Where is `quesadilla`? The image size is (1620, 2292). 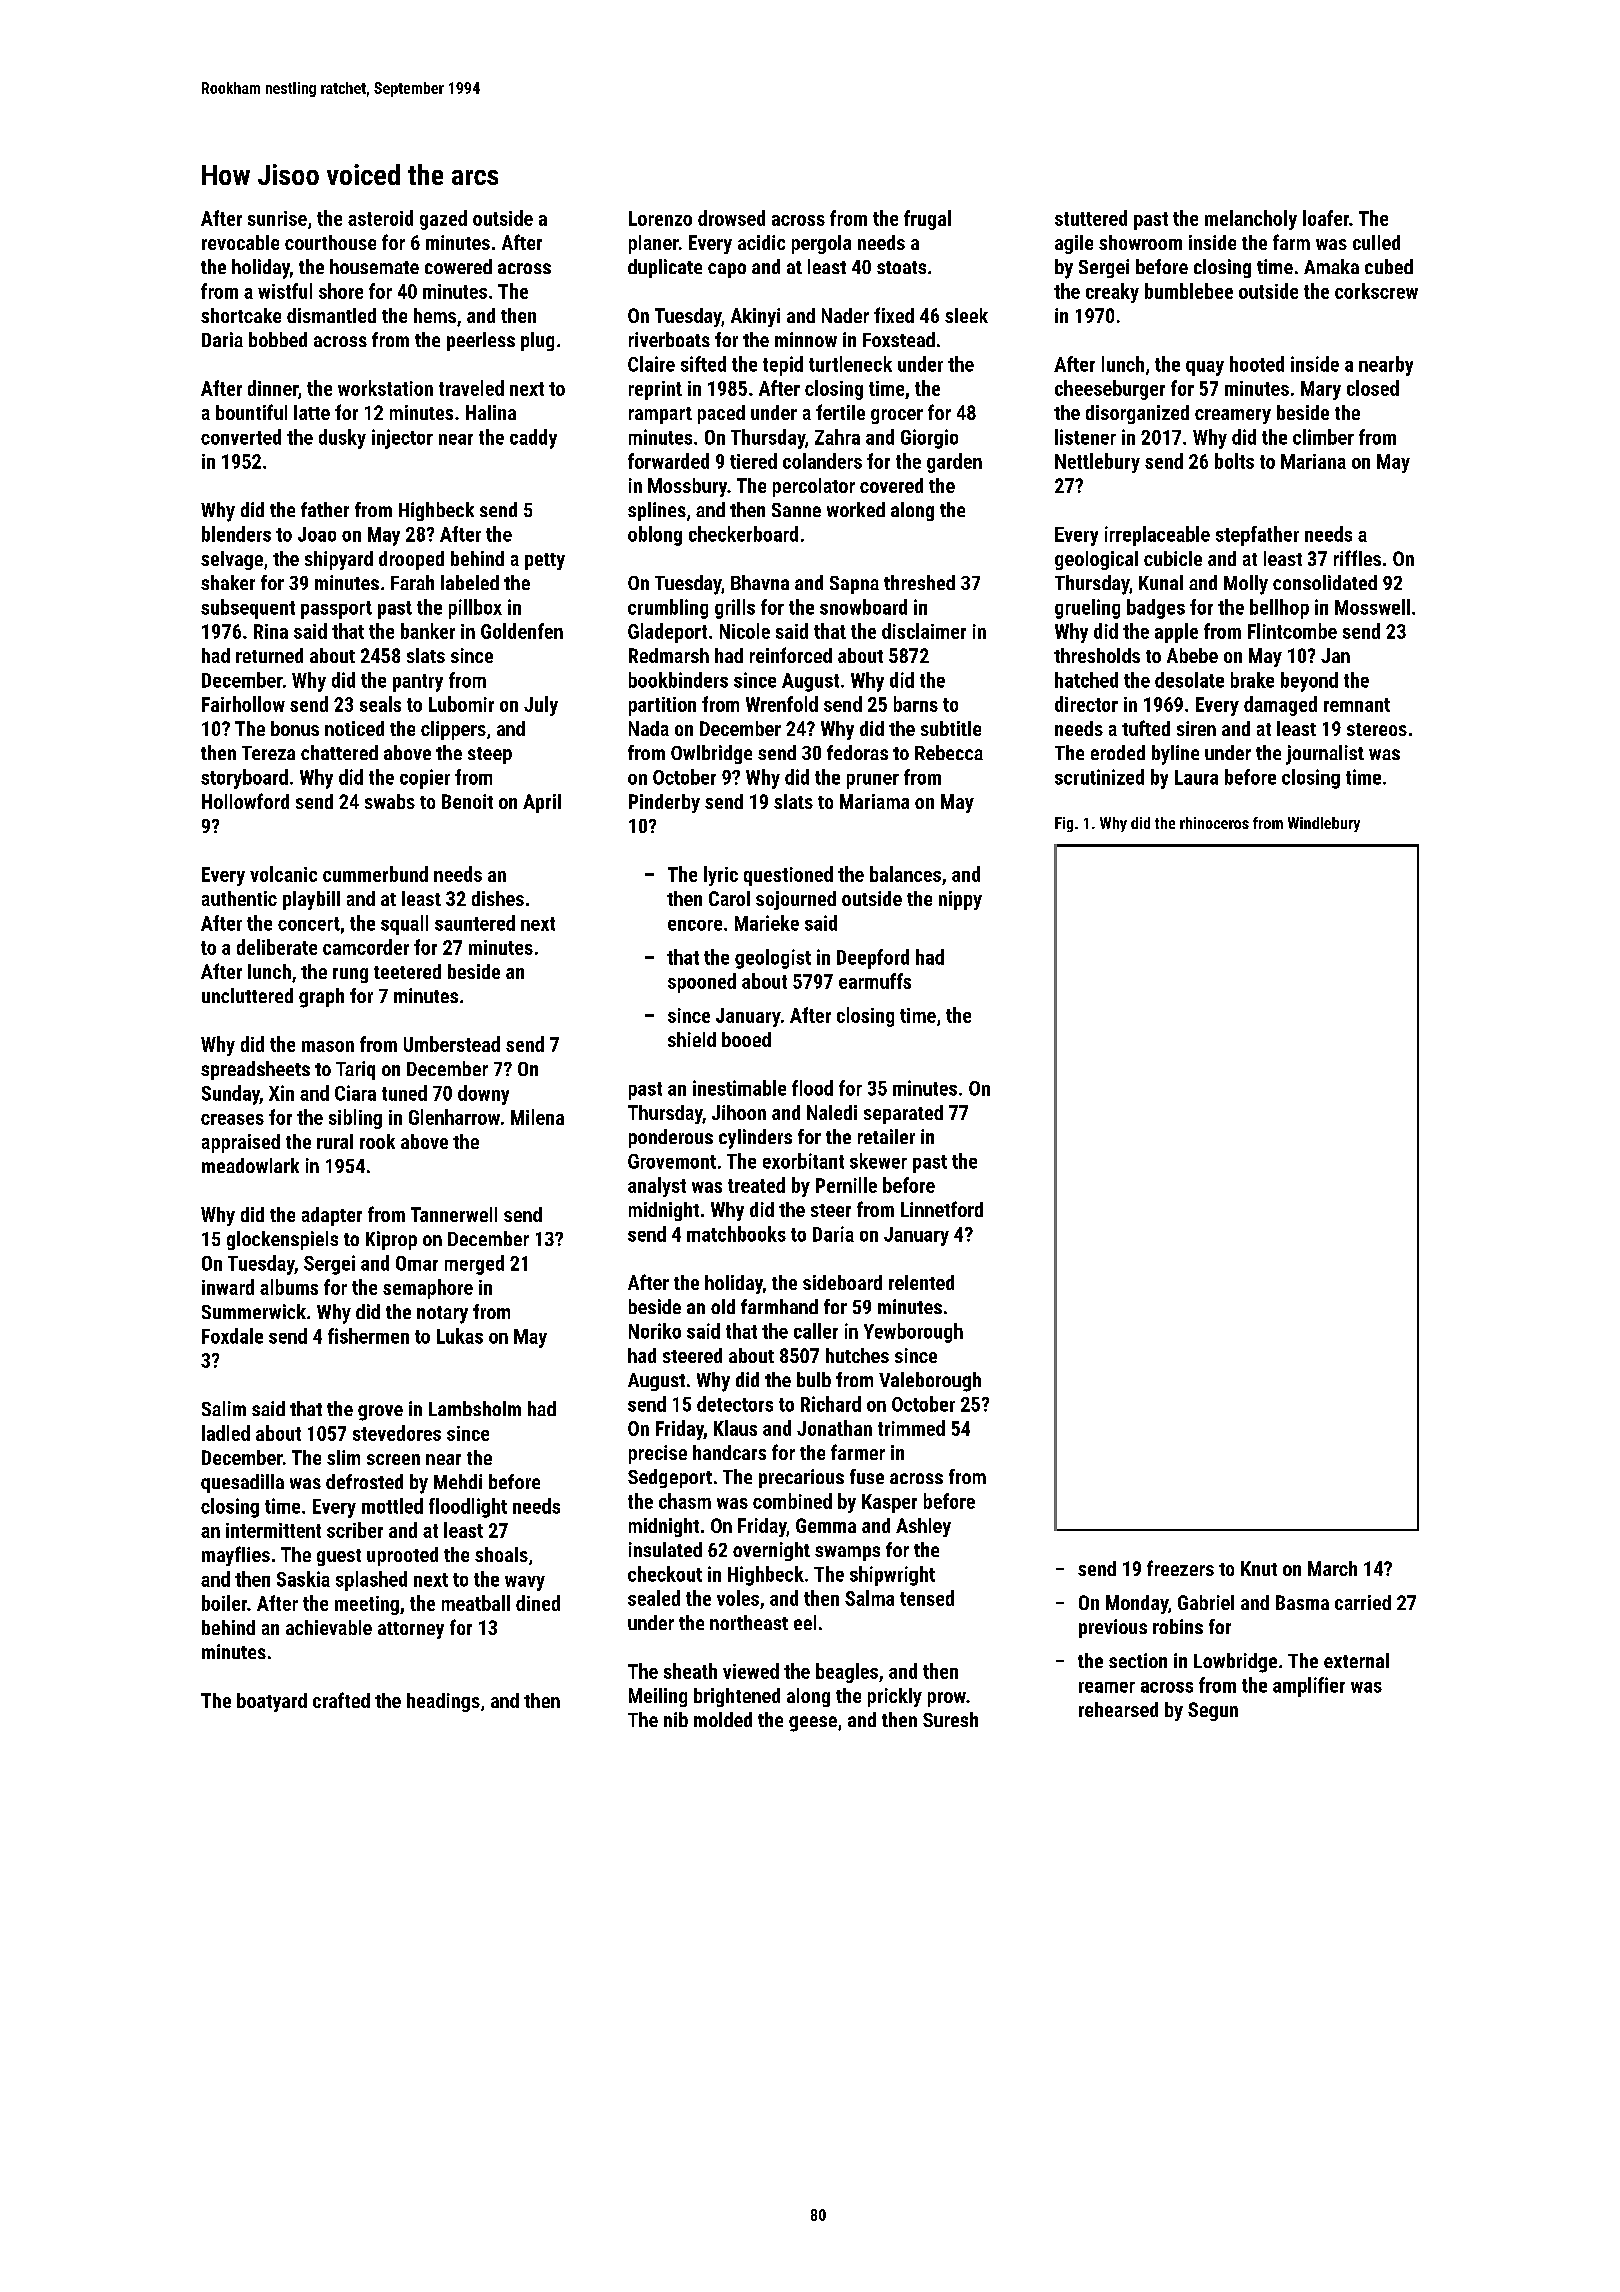 quesadilla is located at coordinates (242, 1483).
